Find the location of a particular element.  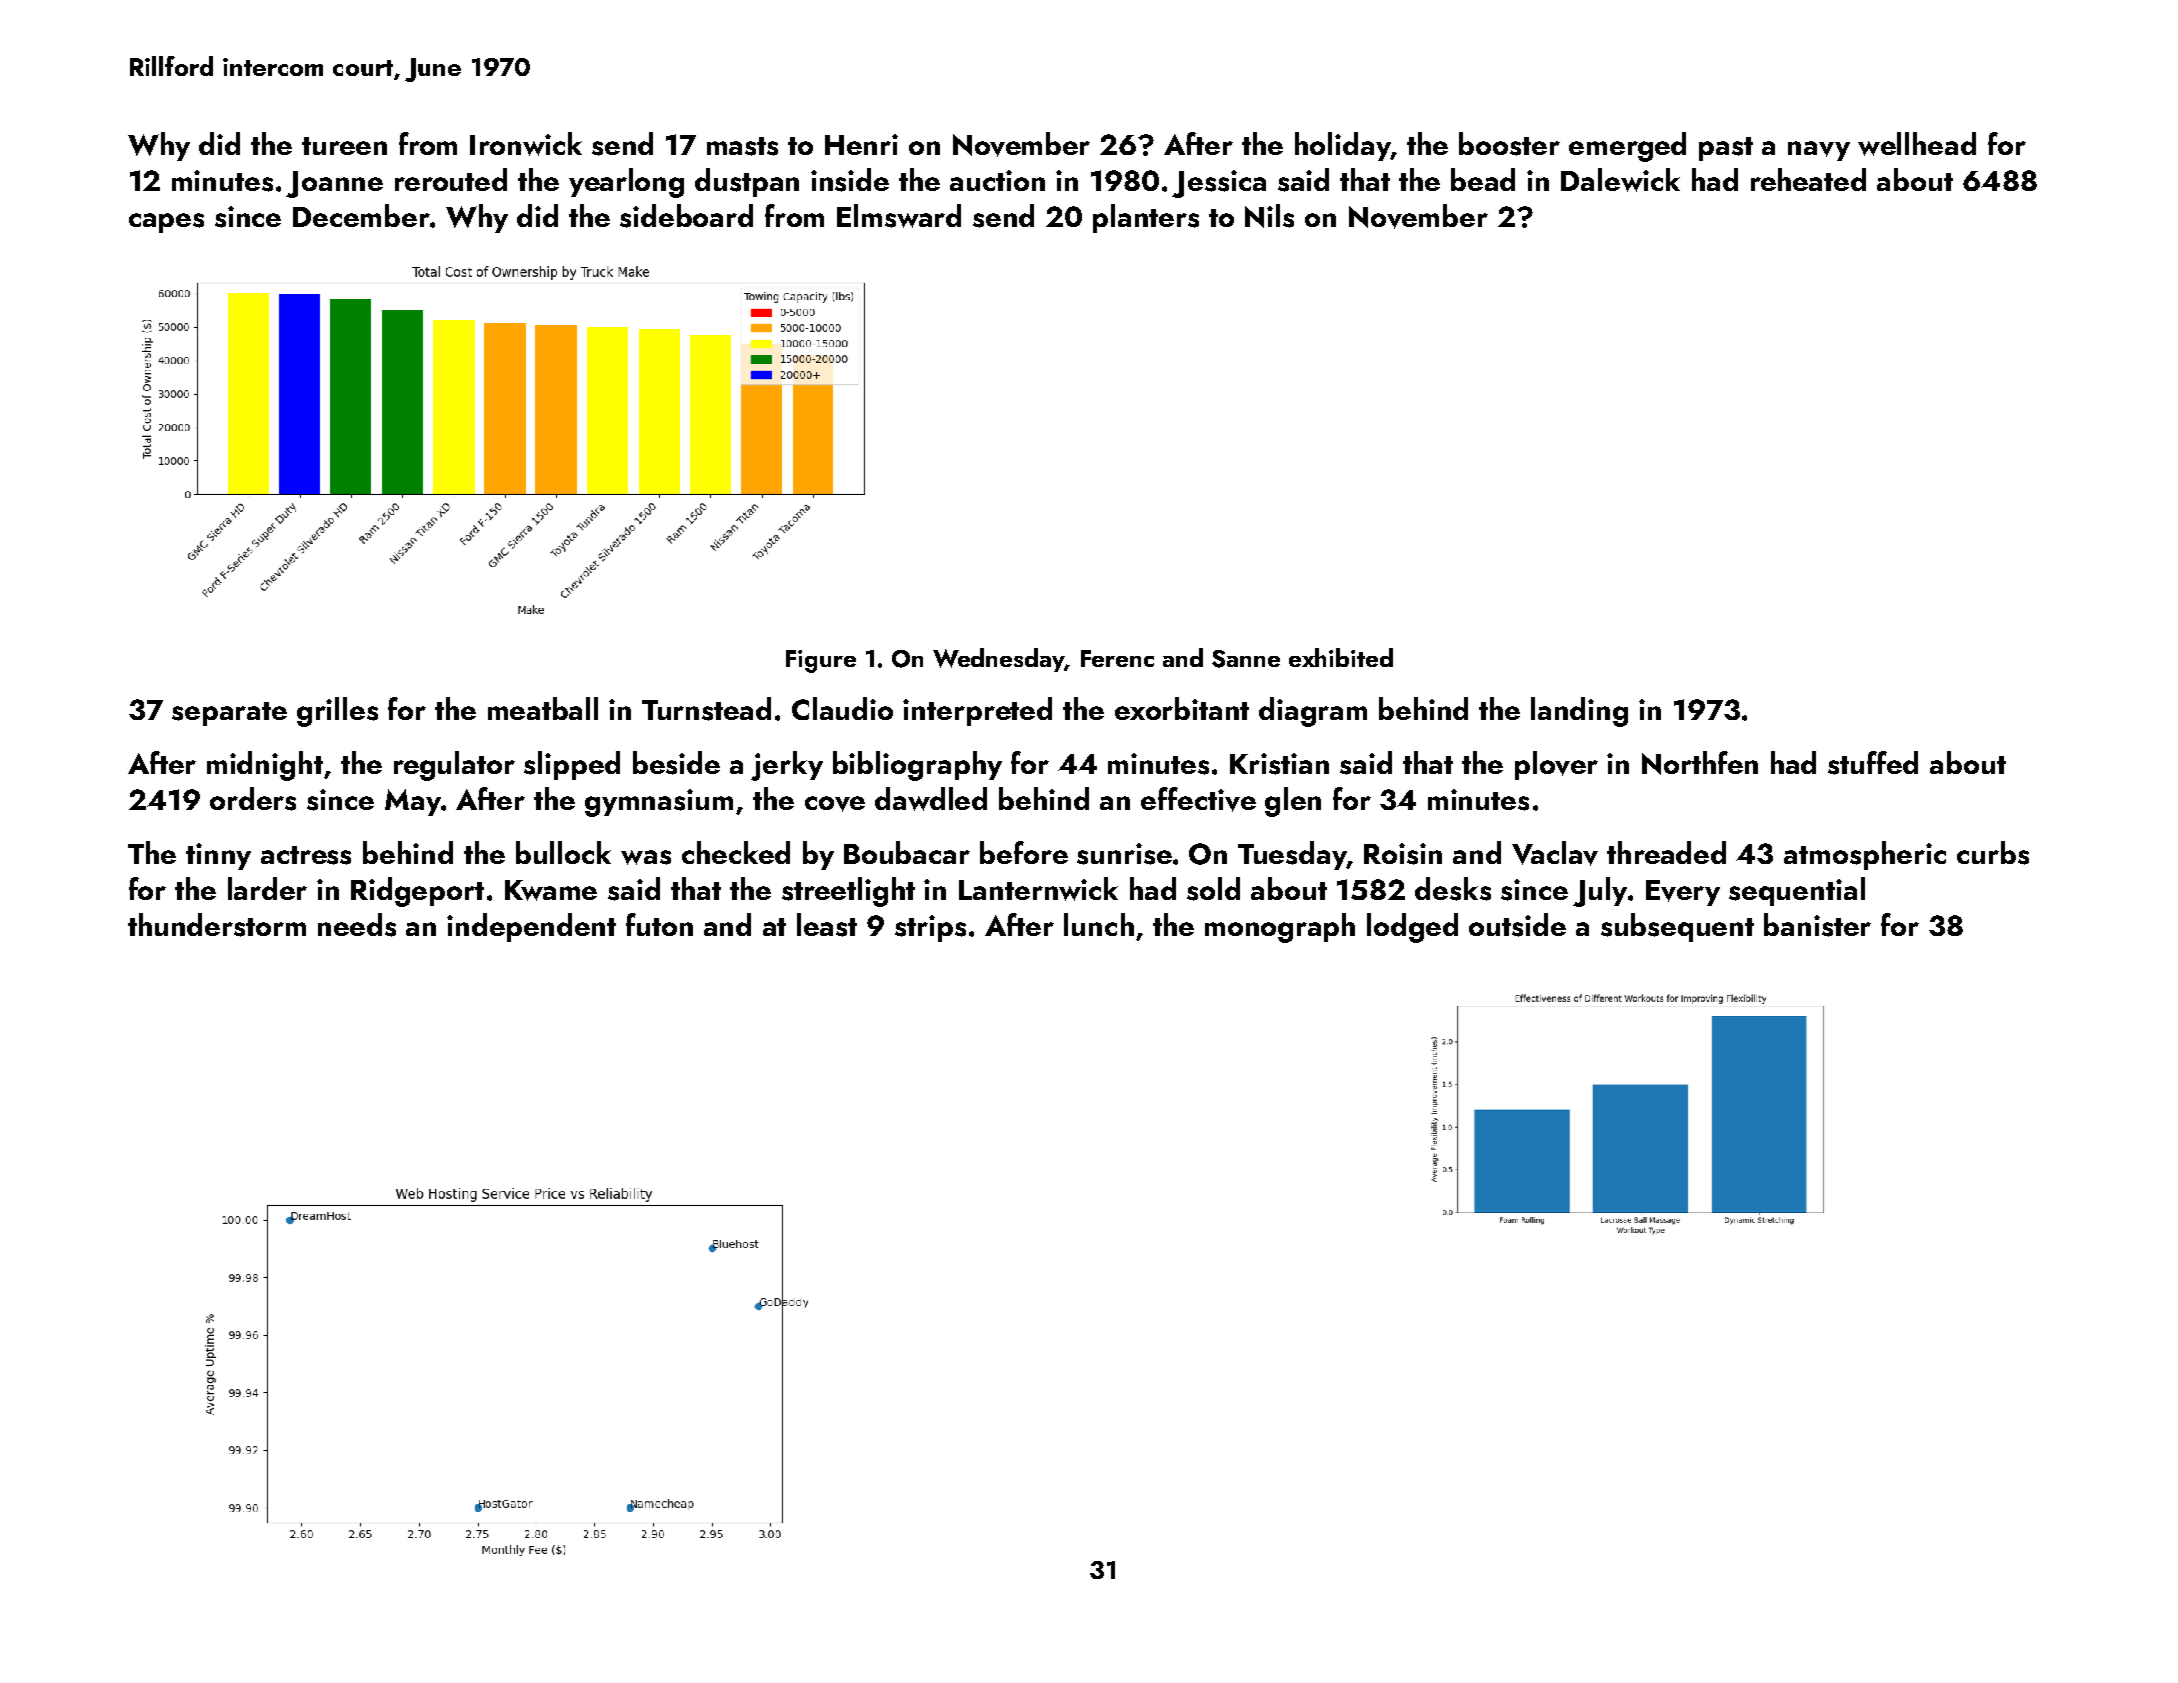

Henri is located at coordinates (861, 144).
